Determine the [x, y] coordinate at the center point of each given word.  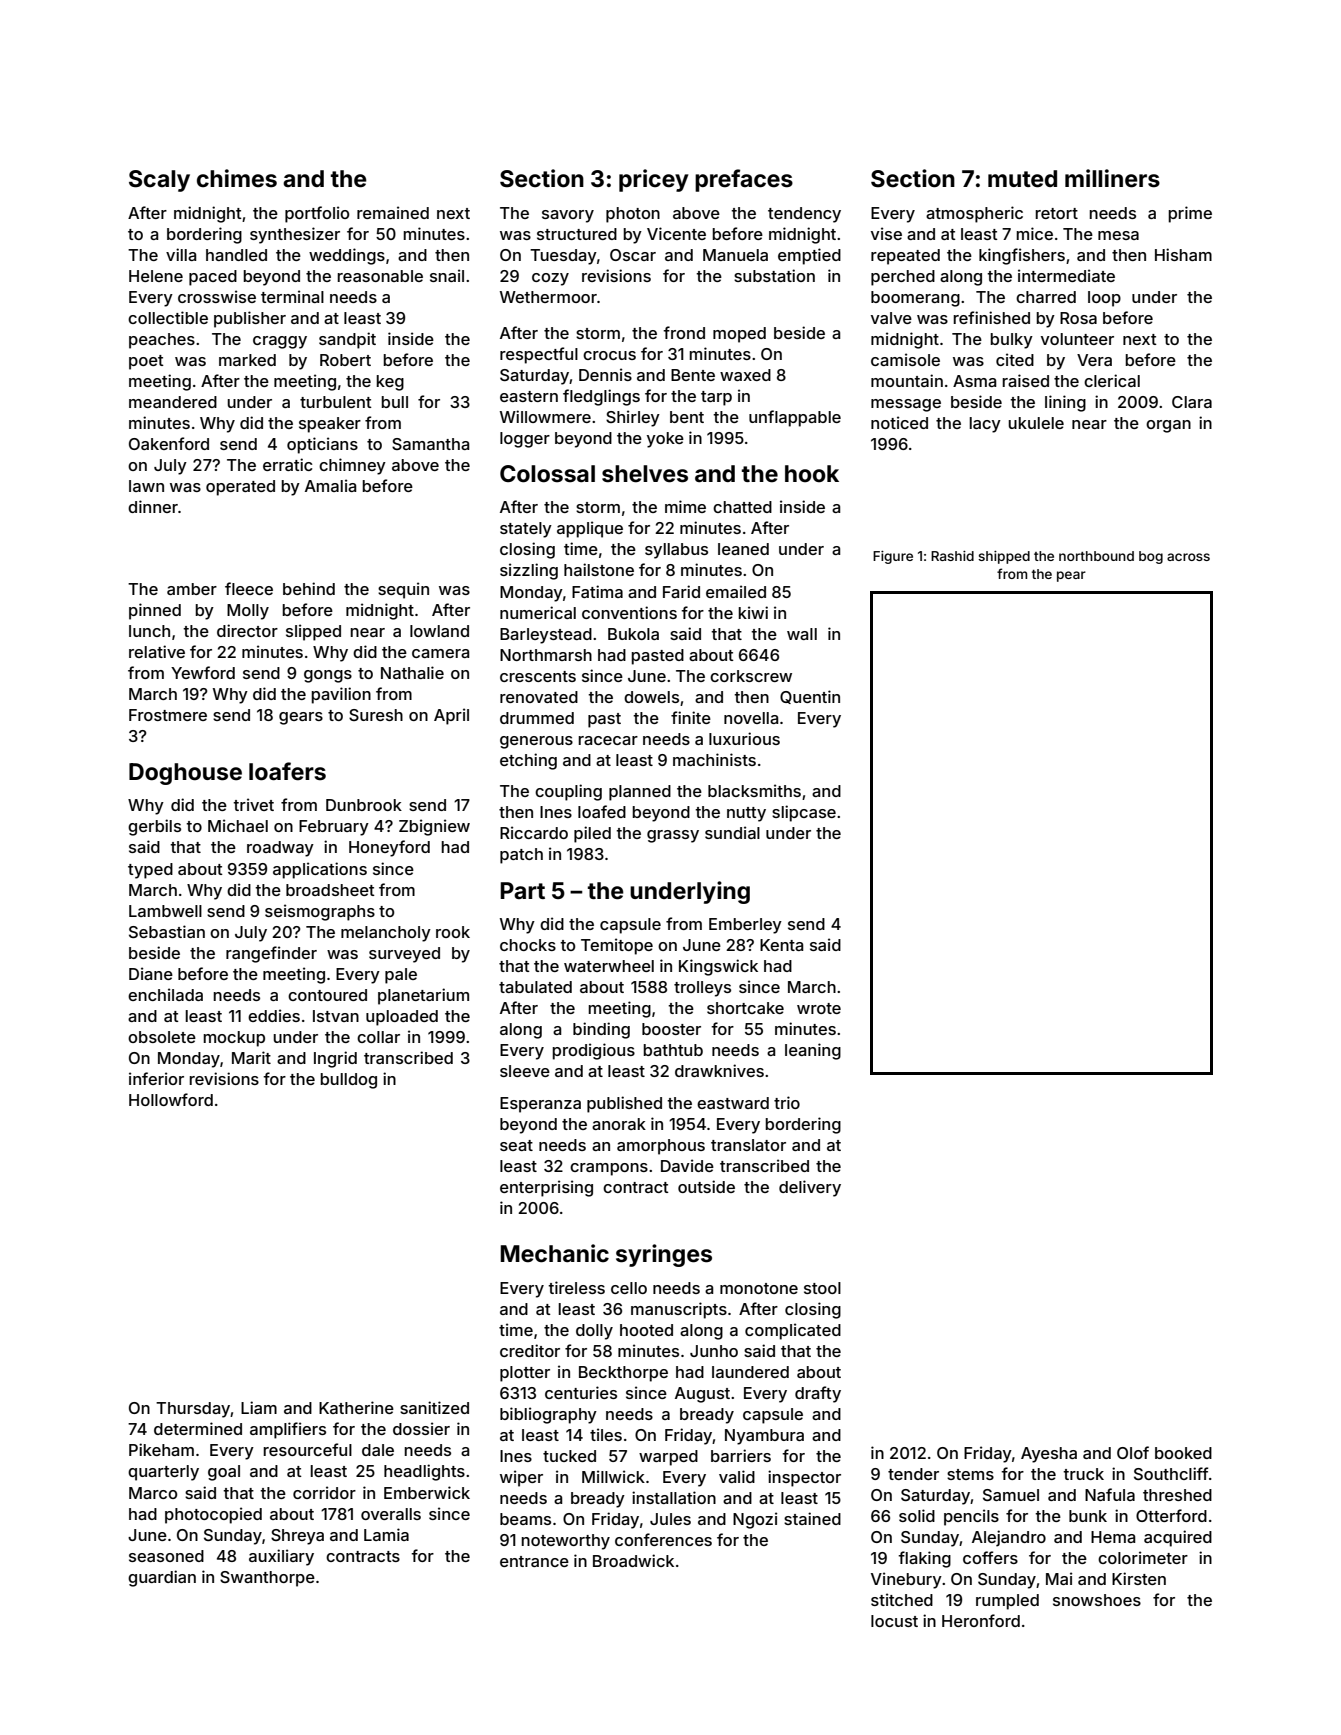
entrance [534, 1561]
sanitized [434, 1407]
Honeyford [389, 848]
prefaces [744, 180]
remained [393, 212]
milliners [1112, 178]
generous [536, 742]
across [1188, 557]
